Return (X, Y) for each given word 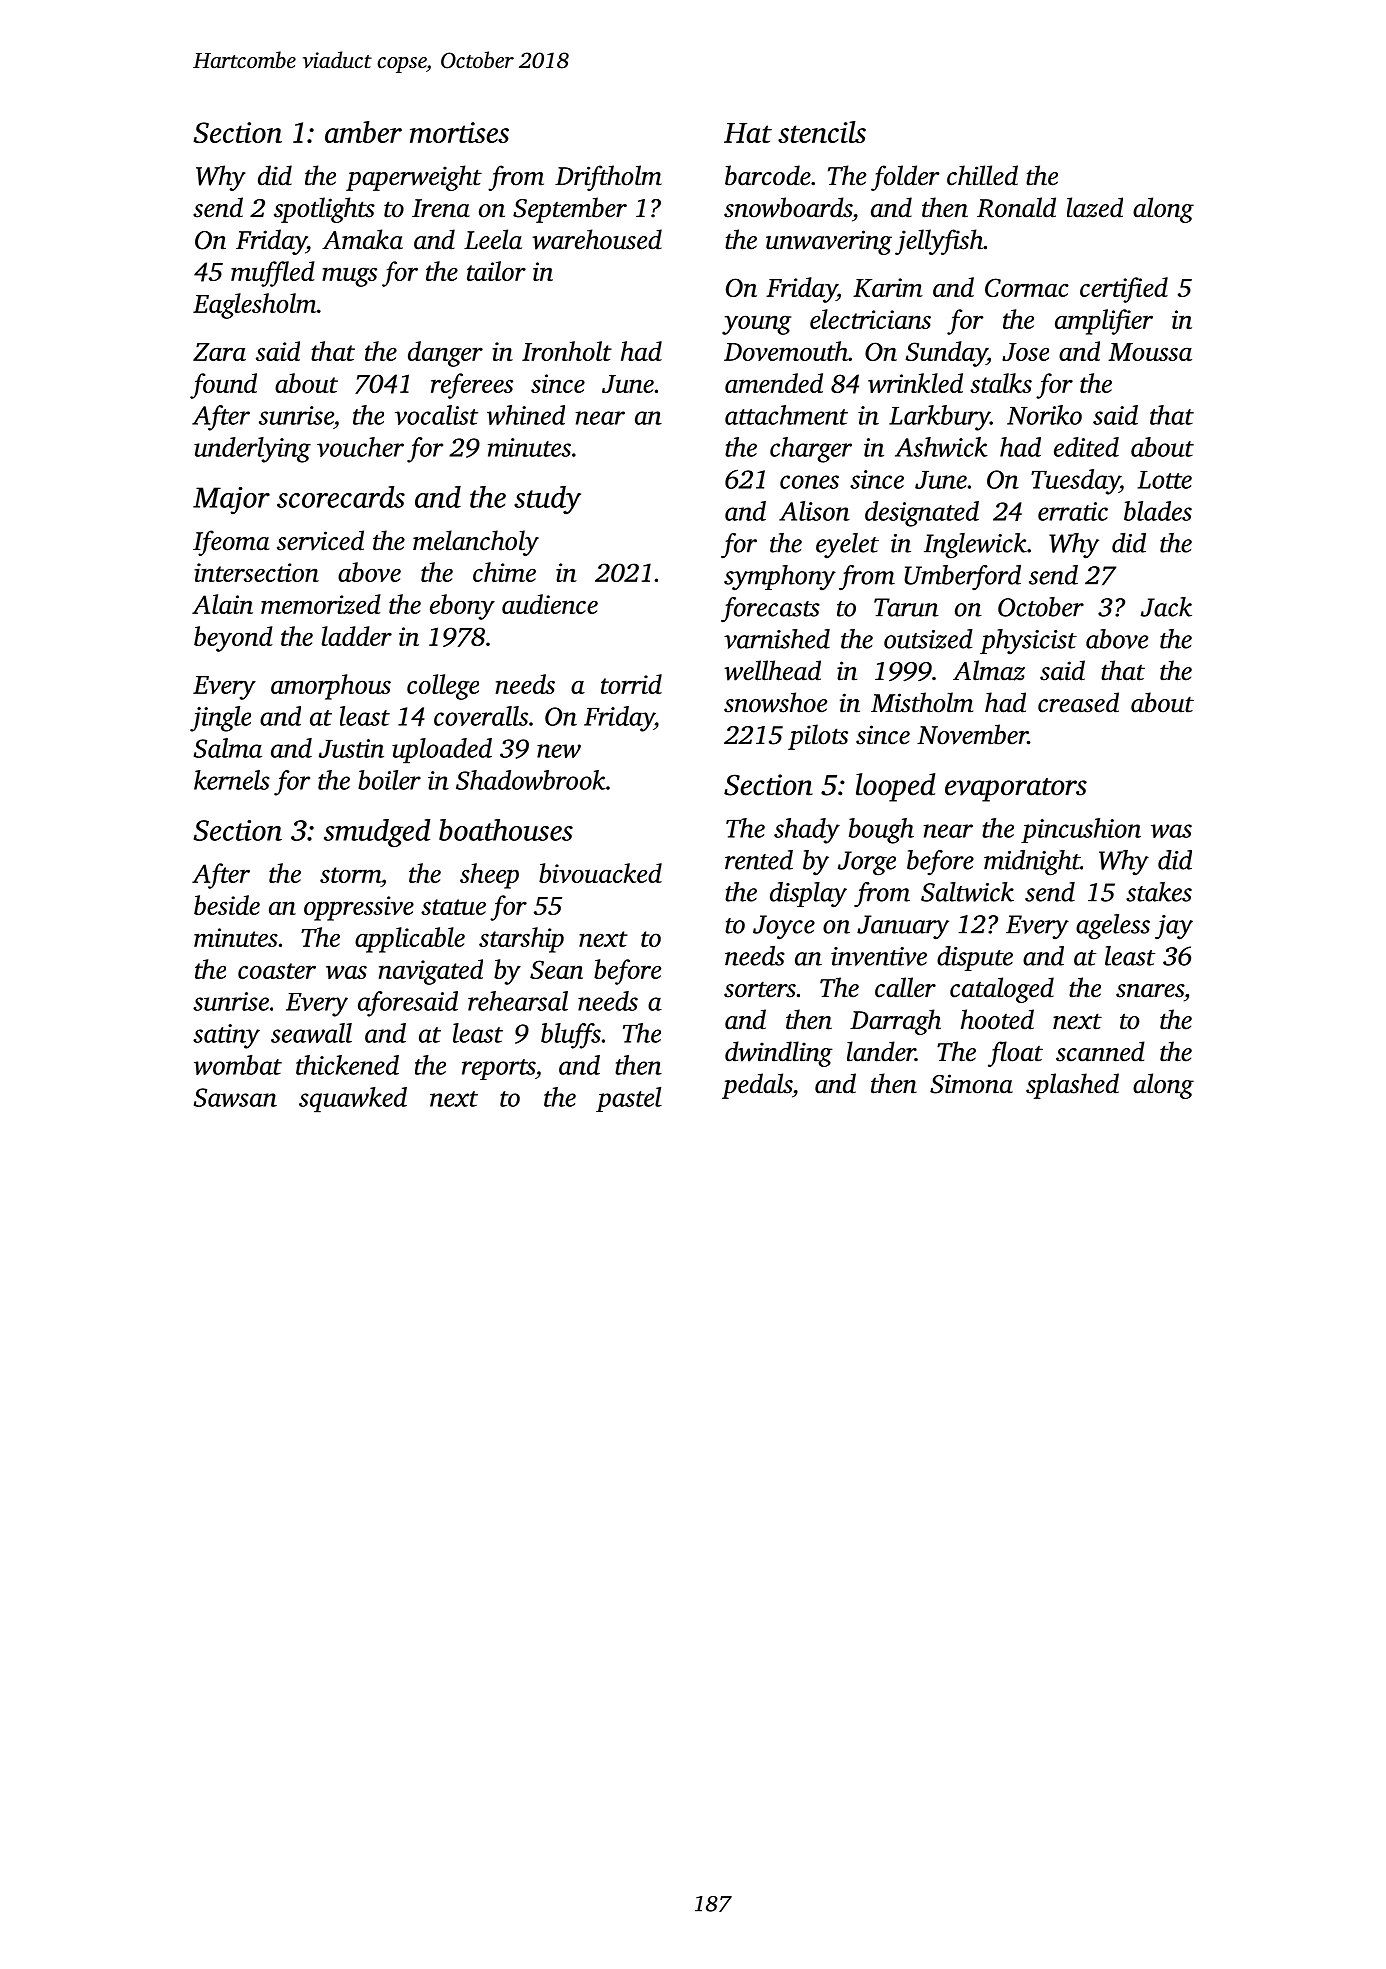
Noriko (1044, 415)
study (547, 500)
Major (231, 500)
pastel (629, 1099)
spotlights (324, 210)
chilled (982, 175)
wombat (238, 1065)
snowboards (788, 207)
